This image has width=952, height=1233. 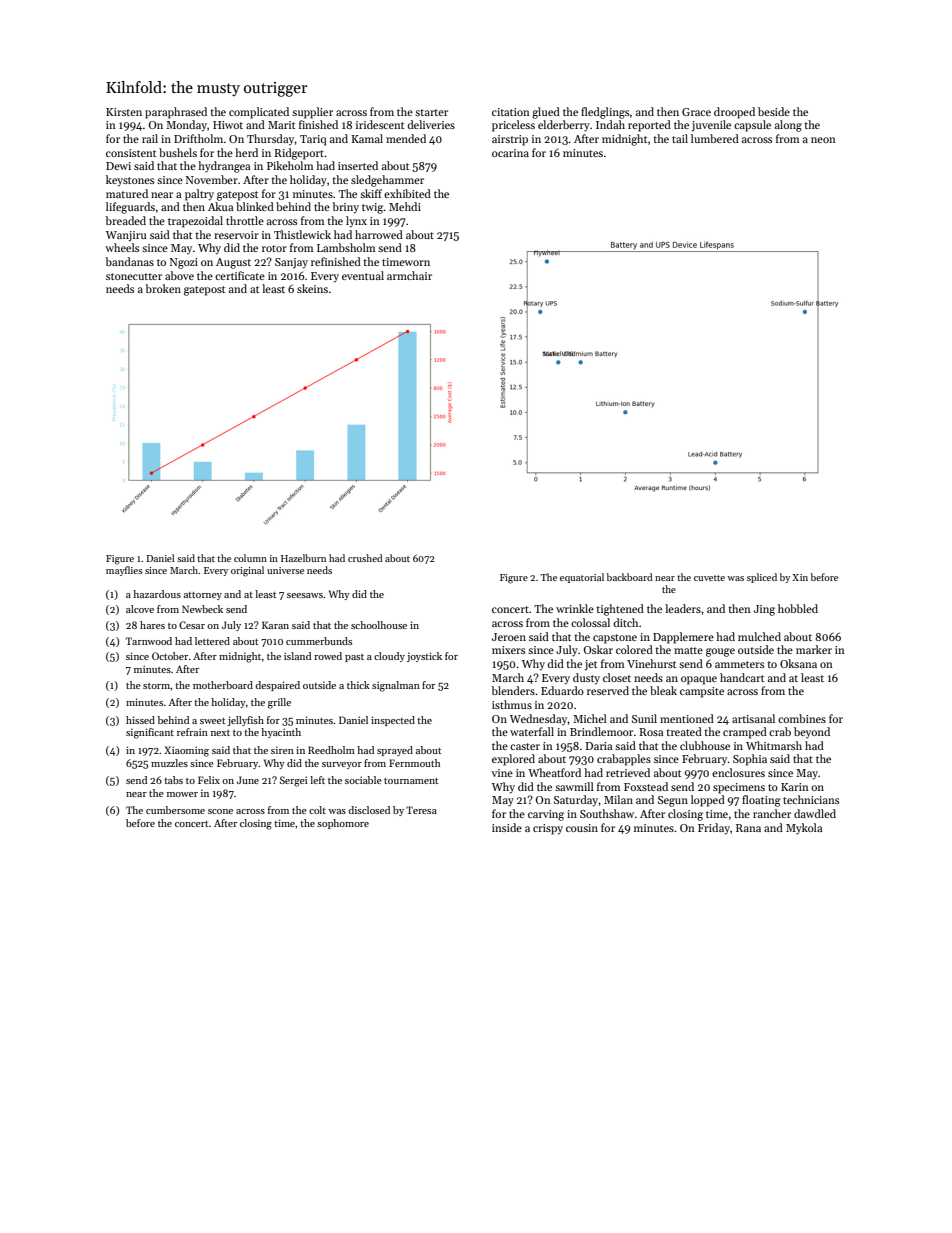 I want to click on crushed, so click(x=365, y=558).
